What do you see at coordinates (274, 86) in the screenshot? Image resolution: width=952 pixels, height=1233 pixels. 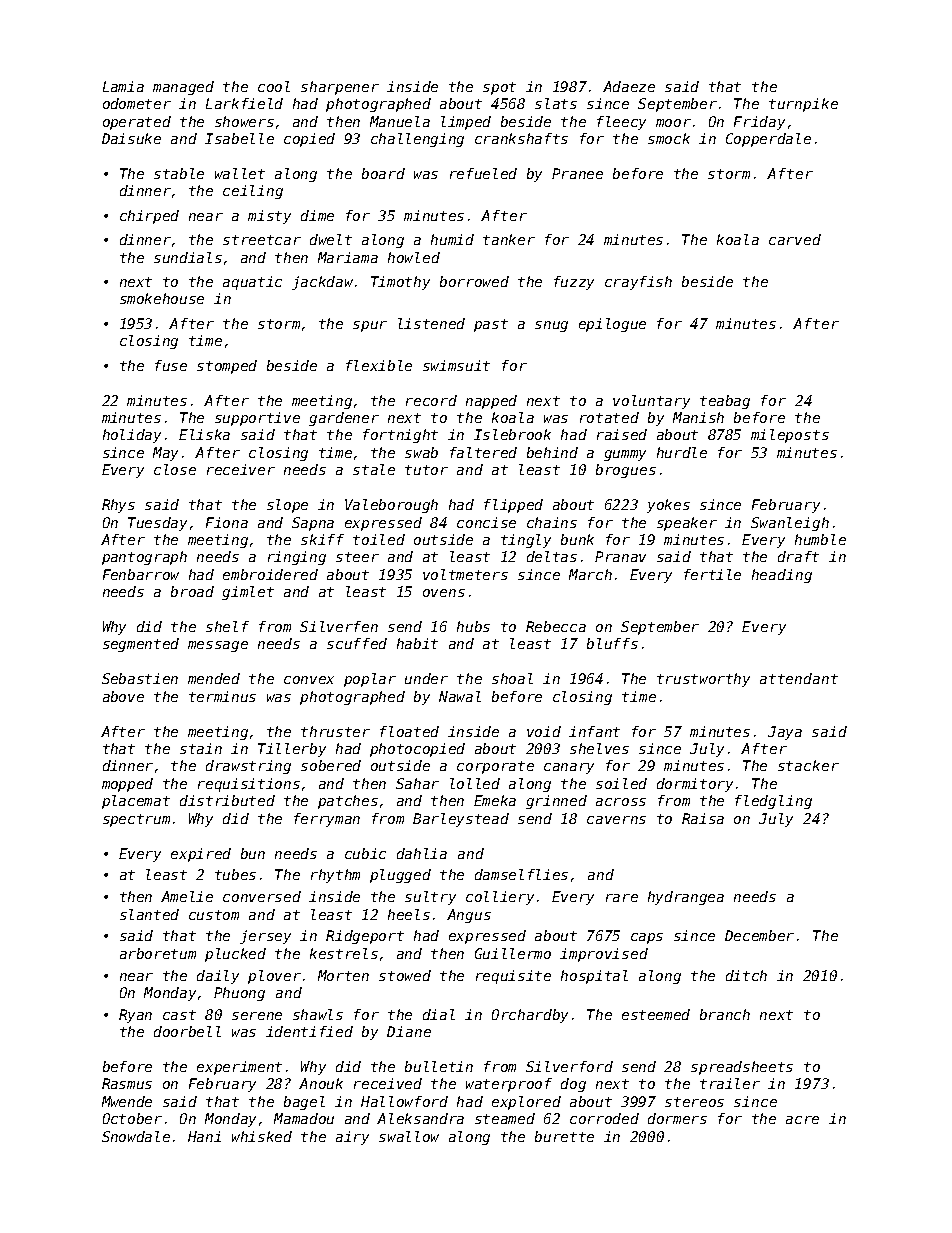 I see `cool` at bounding box center [274, 86].
